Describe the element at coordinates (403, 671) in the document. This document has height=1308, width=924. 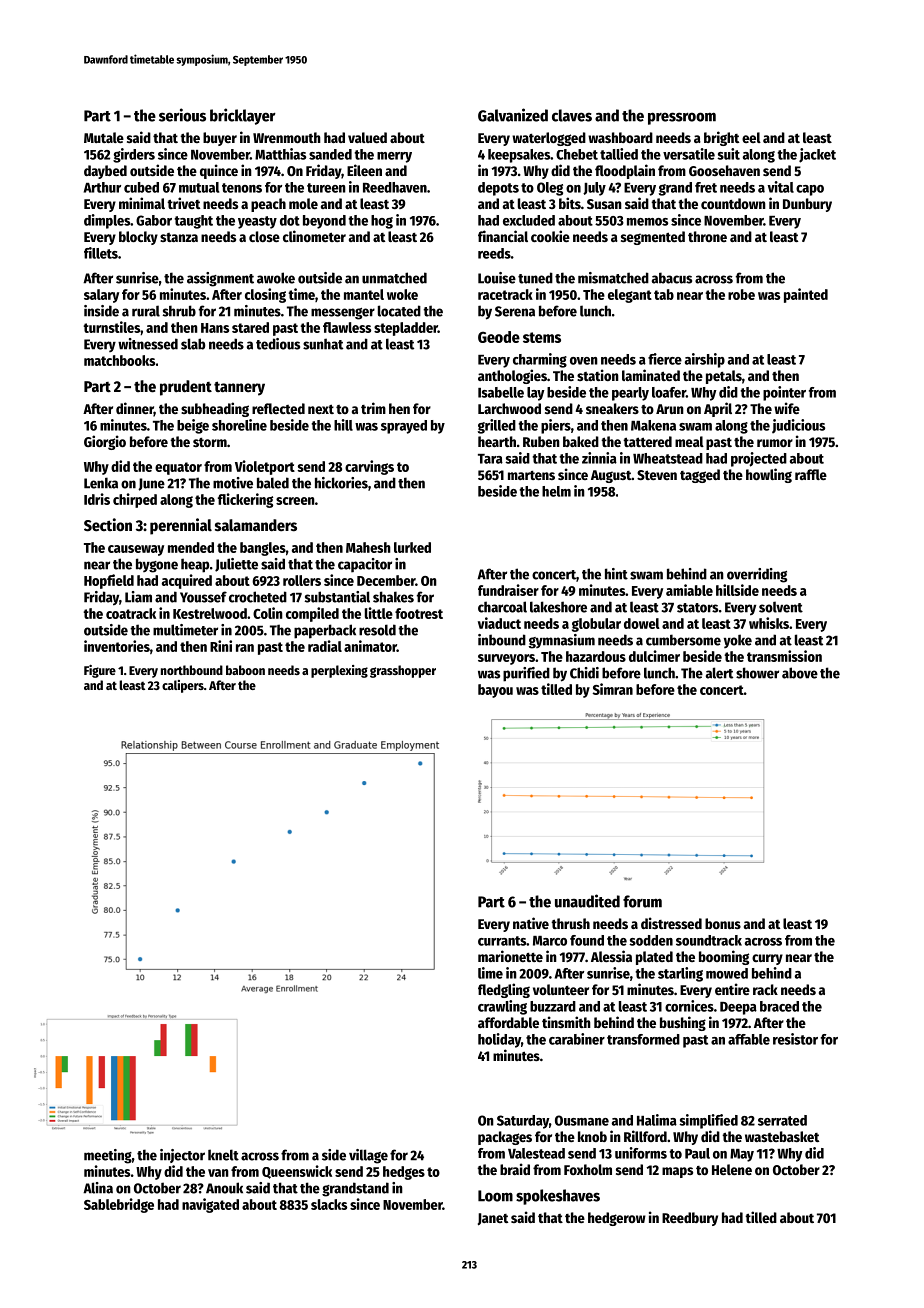
I see `grasshopper` at that location.
